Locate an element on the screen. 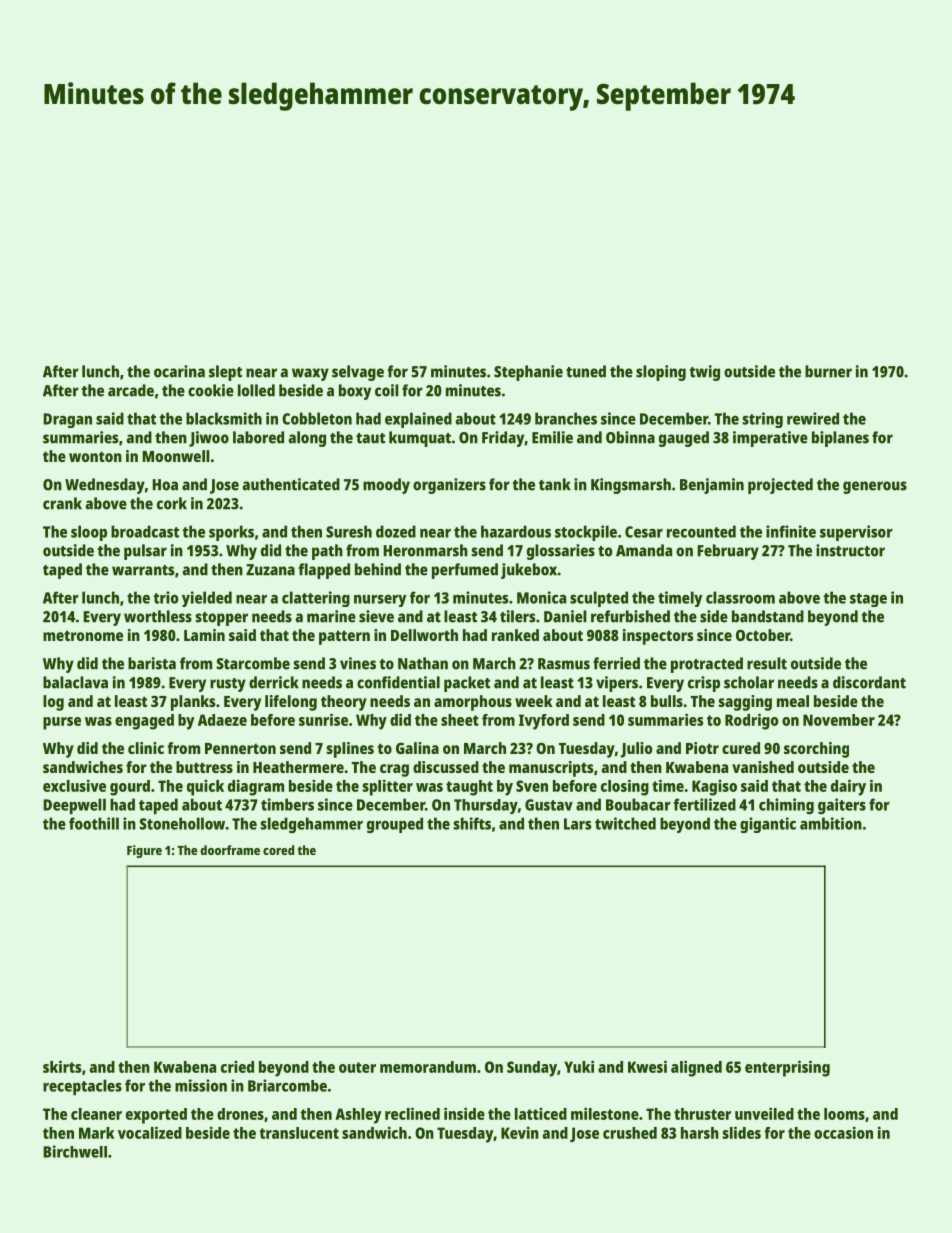 The image size is (952, 1233). generous is located at coordinates (875, 487).
